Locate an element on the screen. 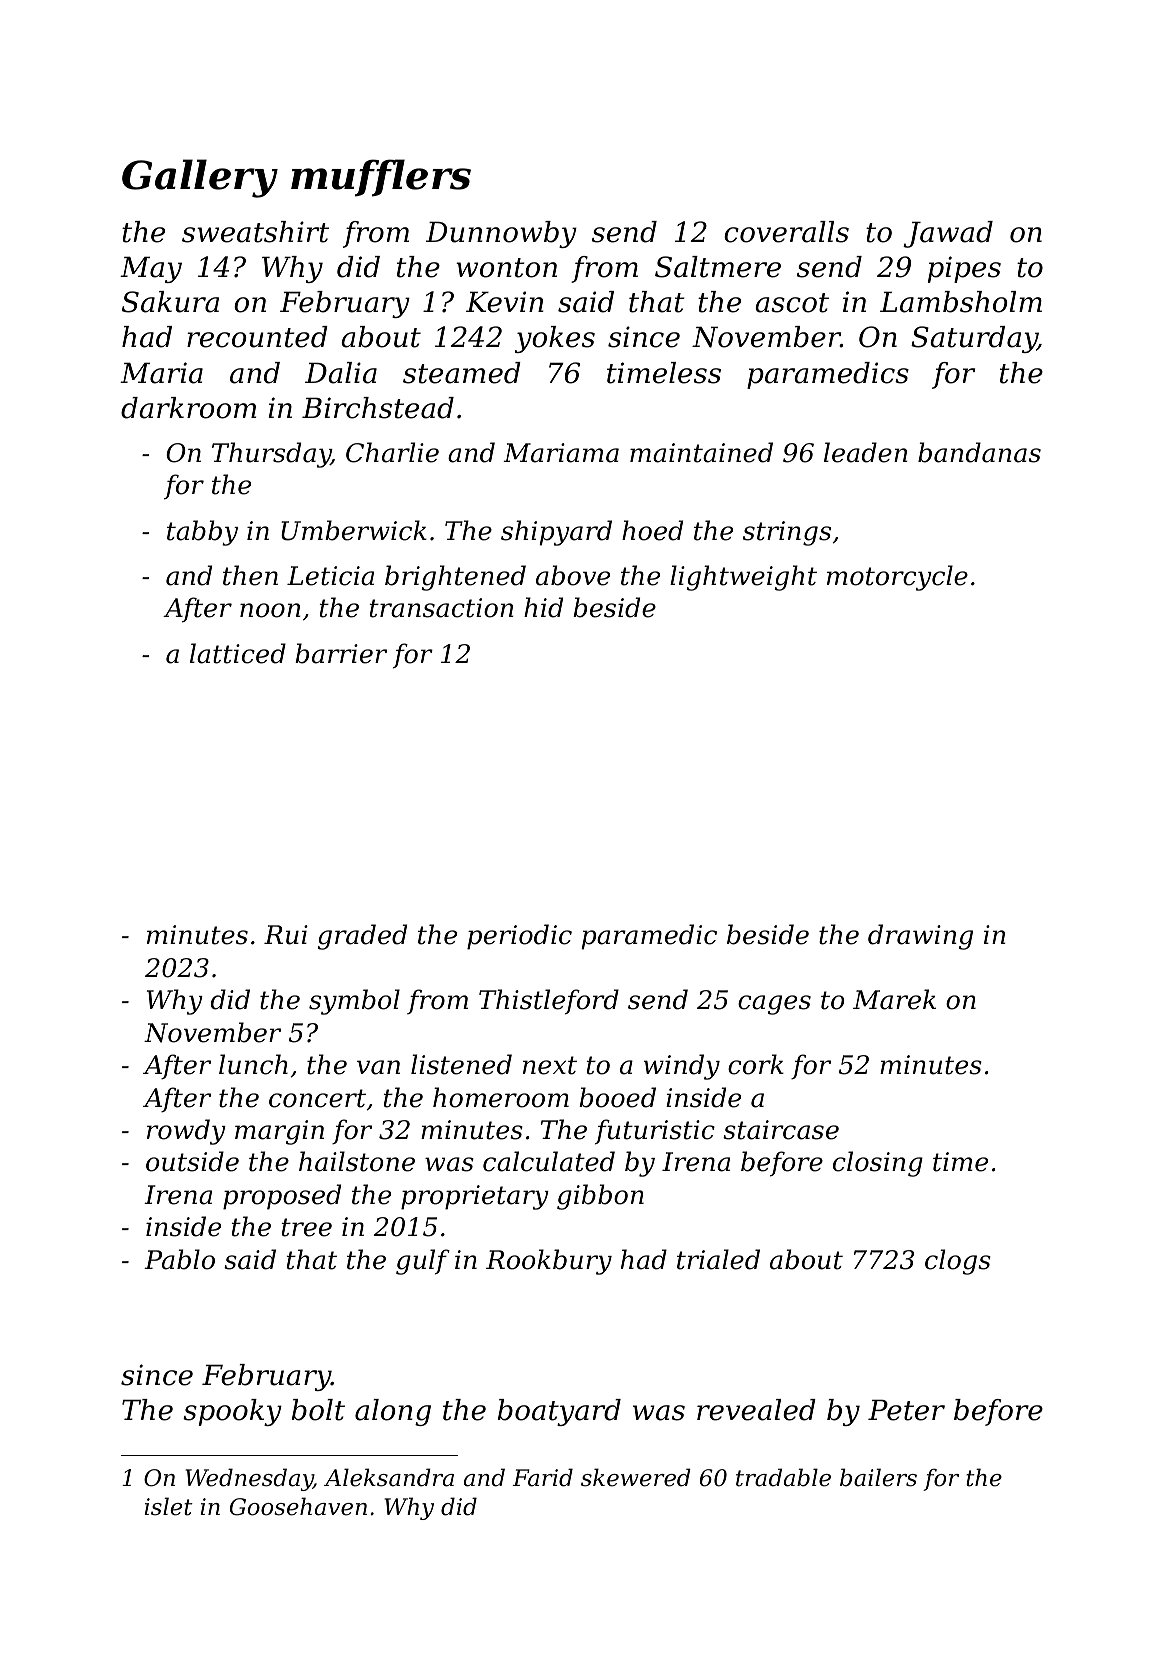 The height and width of the screenshot is (1654, 1165). drawing is located at coordinates (920, 937).
